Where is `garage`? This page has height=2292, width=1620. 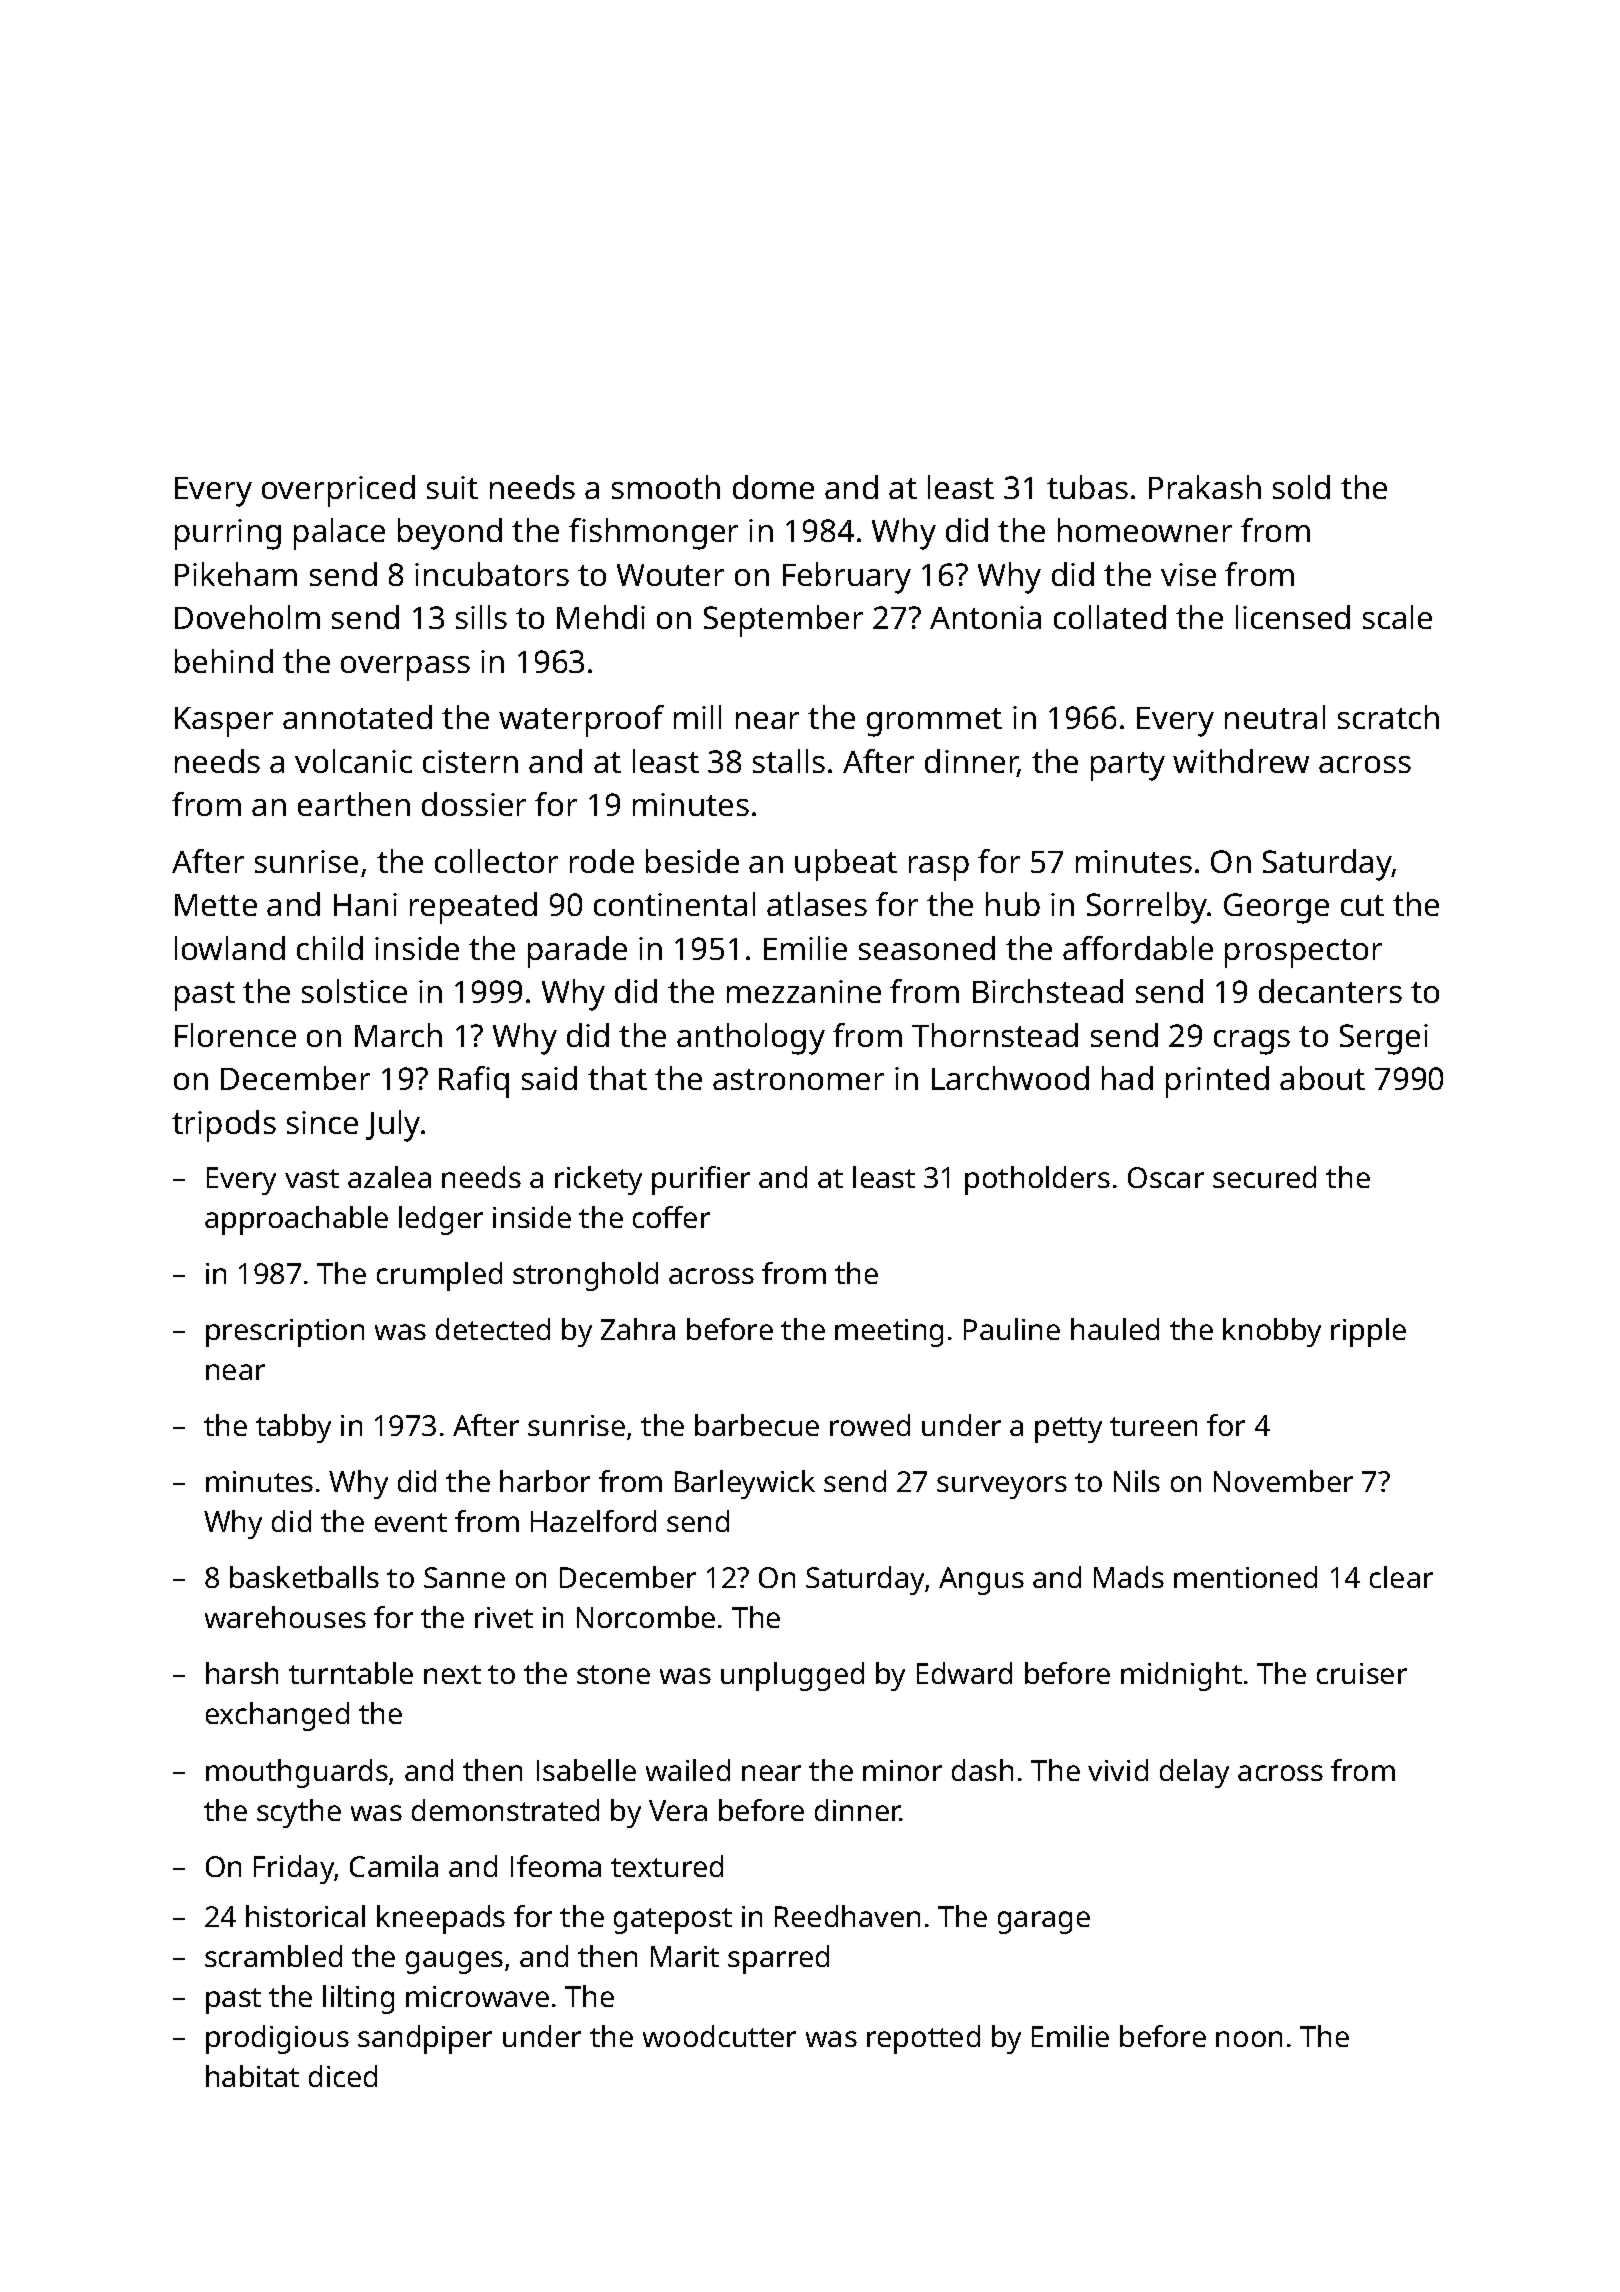
garage is located at coordinates (1044, 1922).
